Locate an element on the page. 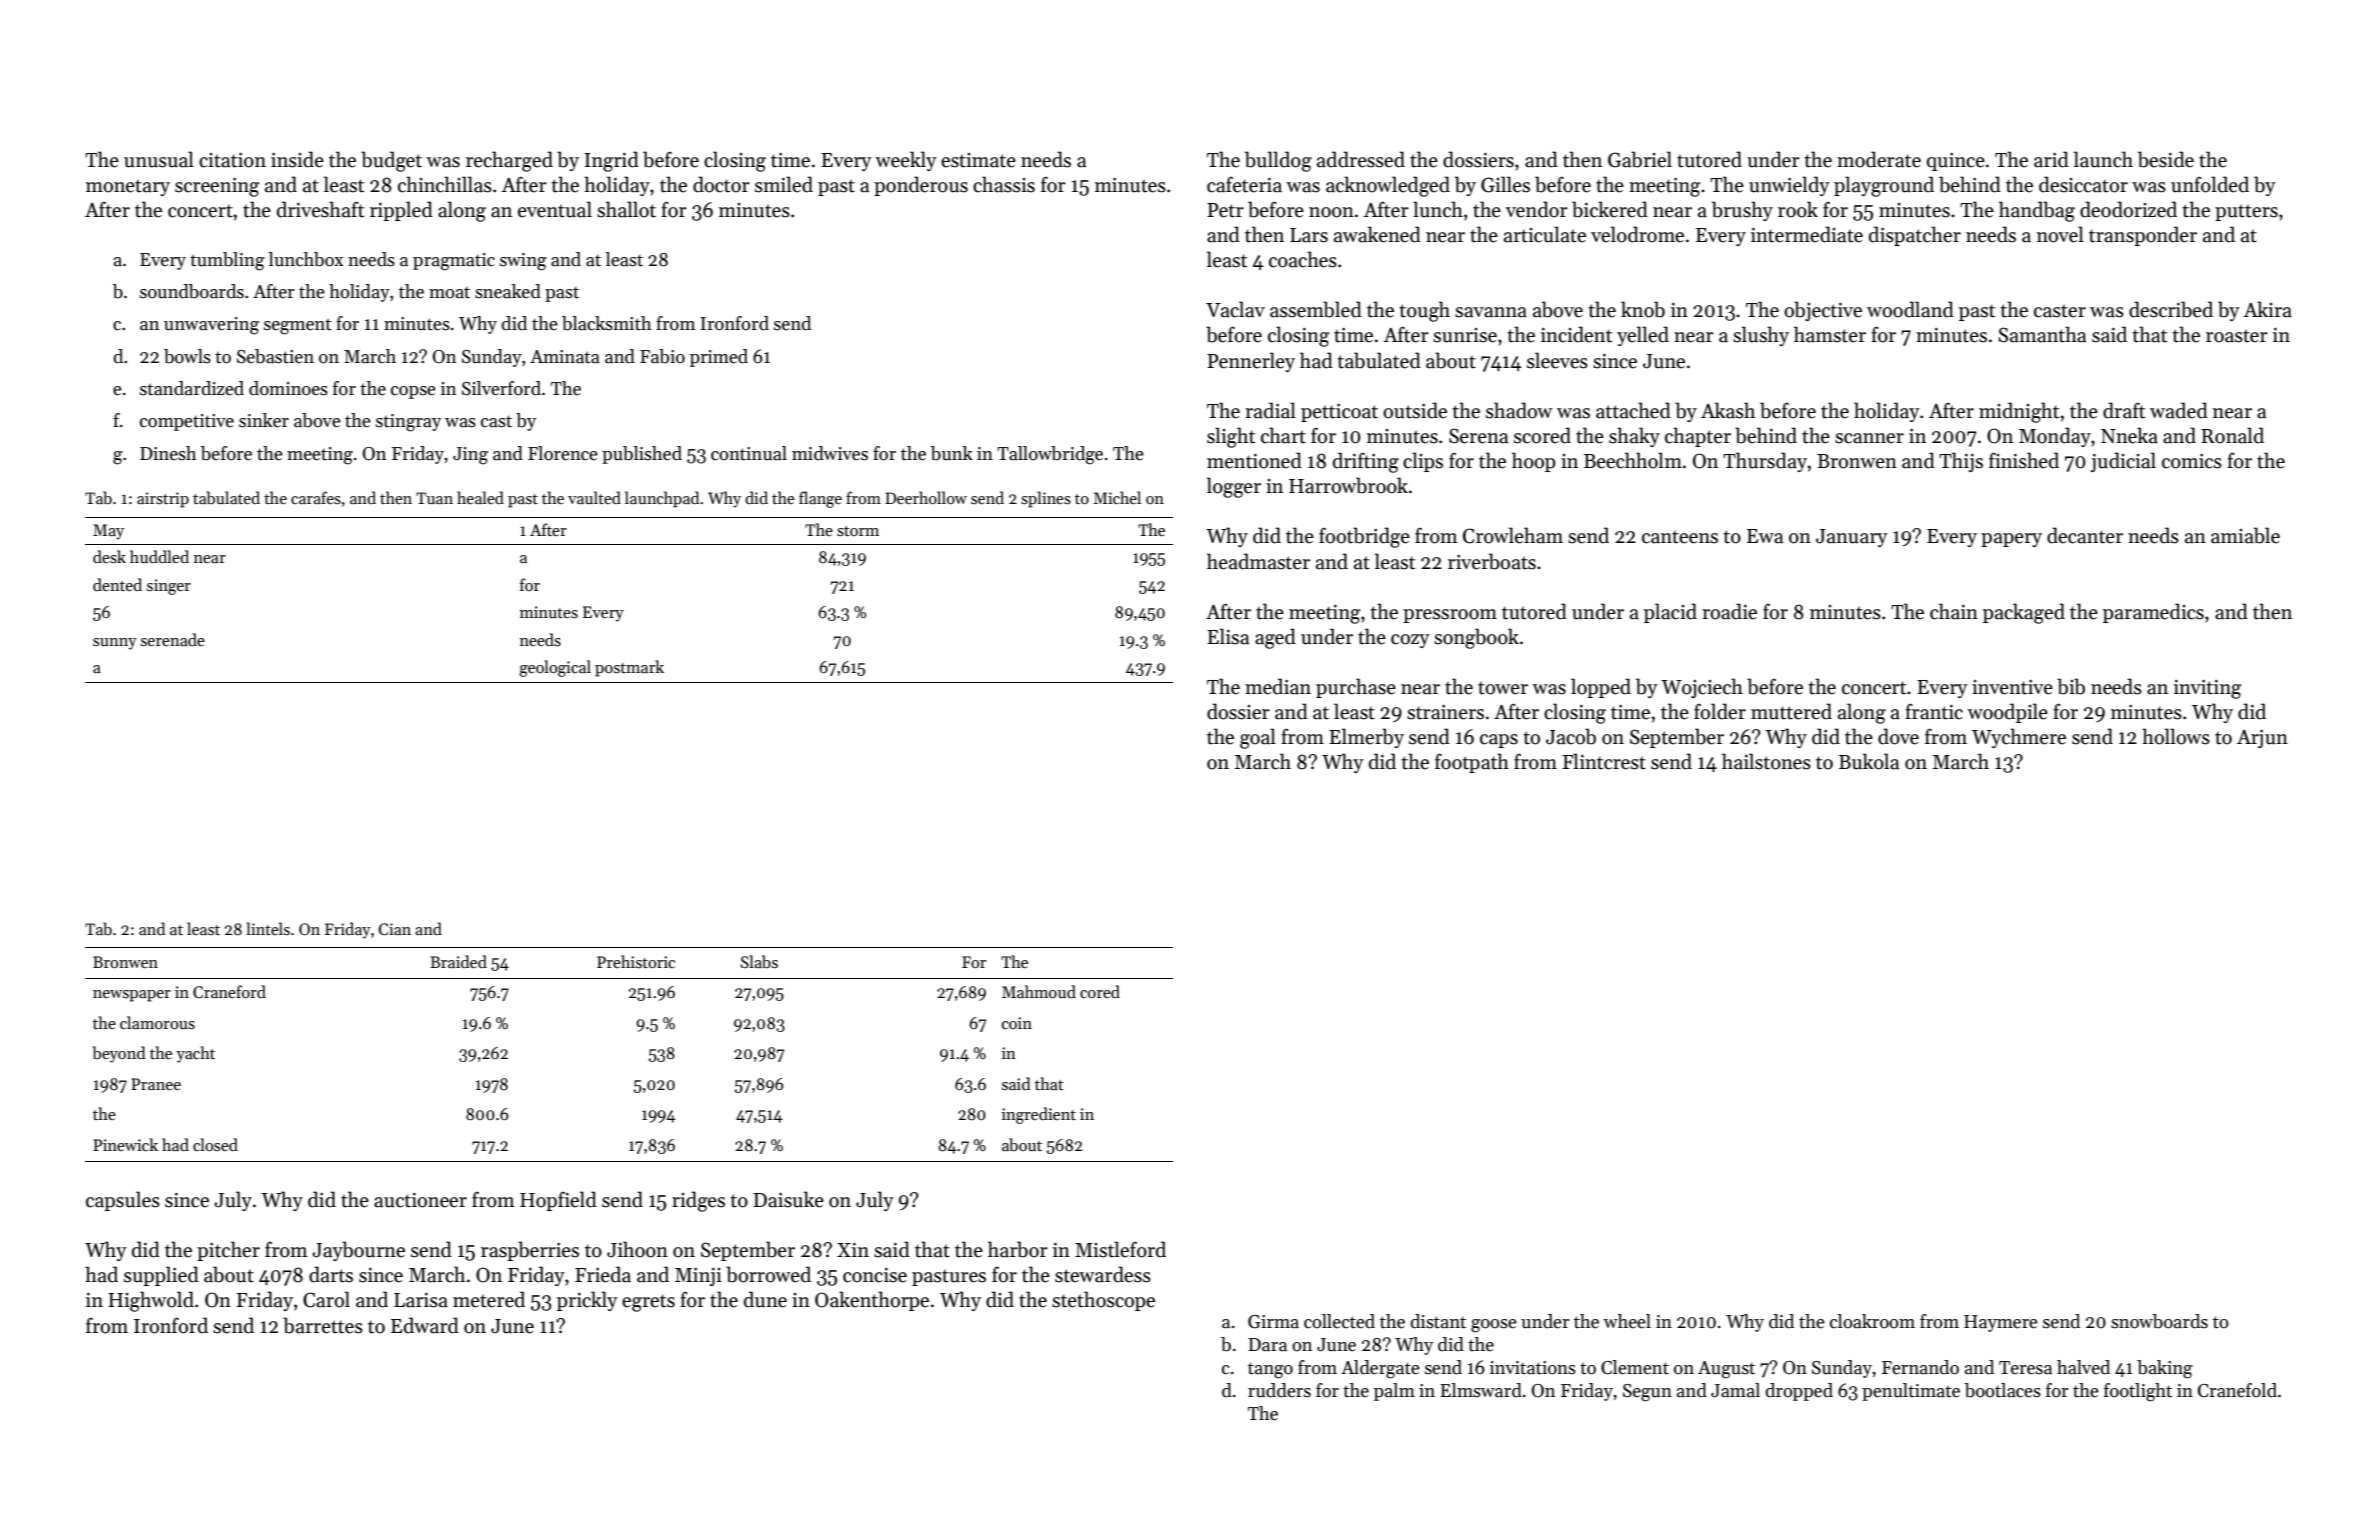 The width and height of the document is (2380, 1540). Mahmoud is located at coordinates (1039, 991).
